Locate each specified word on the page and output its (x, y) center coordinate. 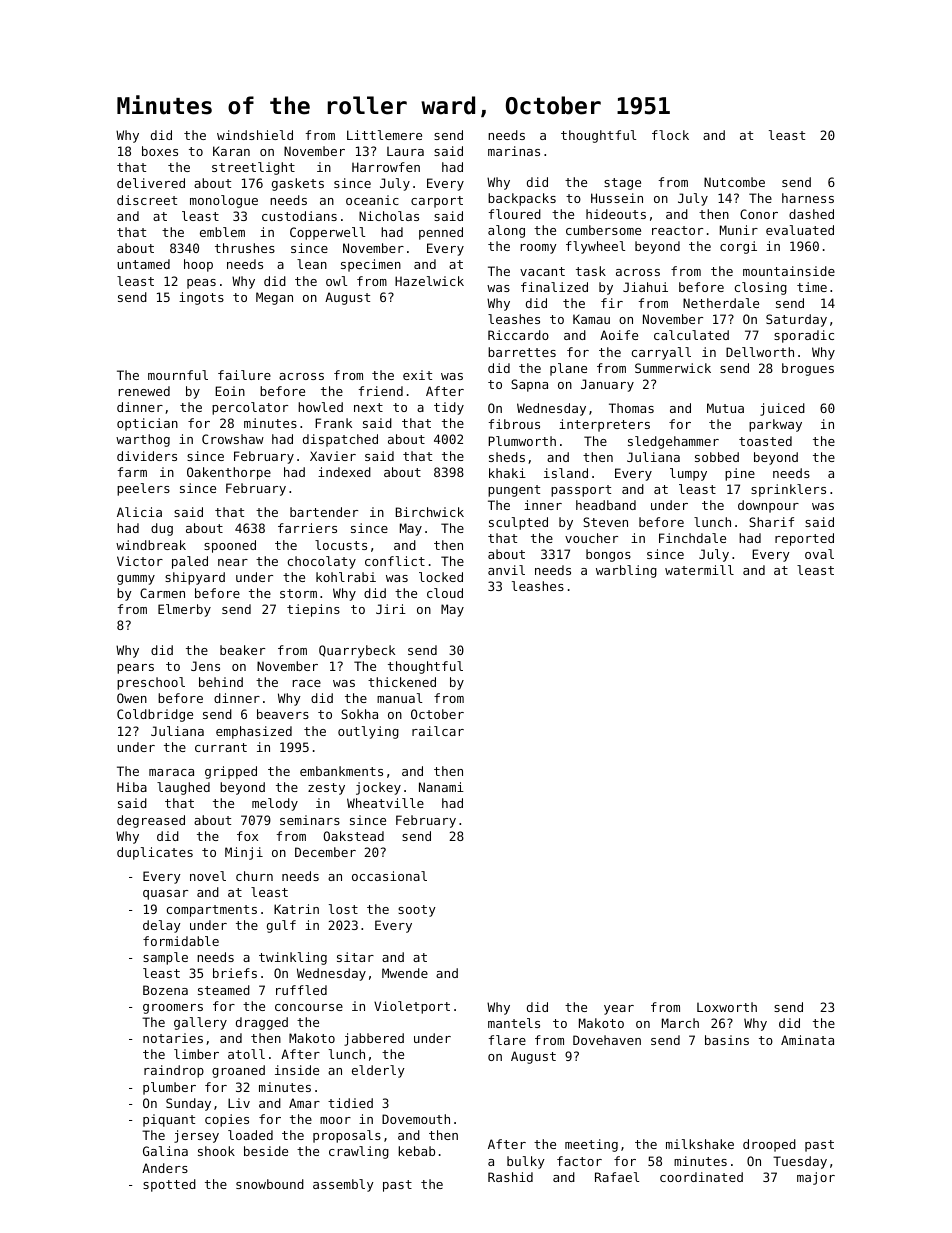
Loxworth (727, 1007)
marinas (514, 151)
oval (819, 554)
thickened (402, 682)
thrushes (245, 248)
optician (147, 424)
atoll (246, 1054)
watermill (699, 570)
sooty (417, 911)
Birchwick (430, 512)
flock (670, 135)
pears (135, 669)
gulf (281, 926)
